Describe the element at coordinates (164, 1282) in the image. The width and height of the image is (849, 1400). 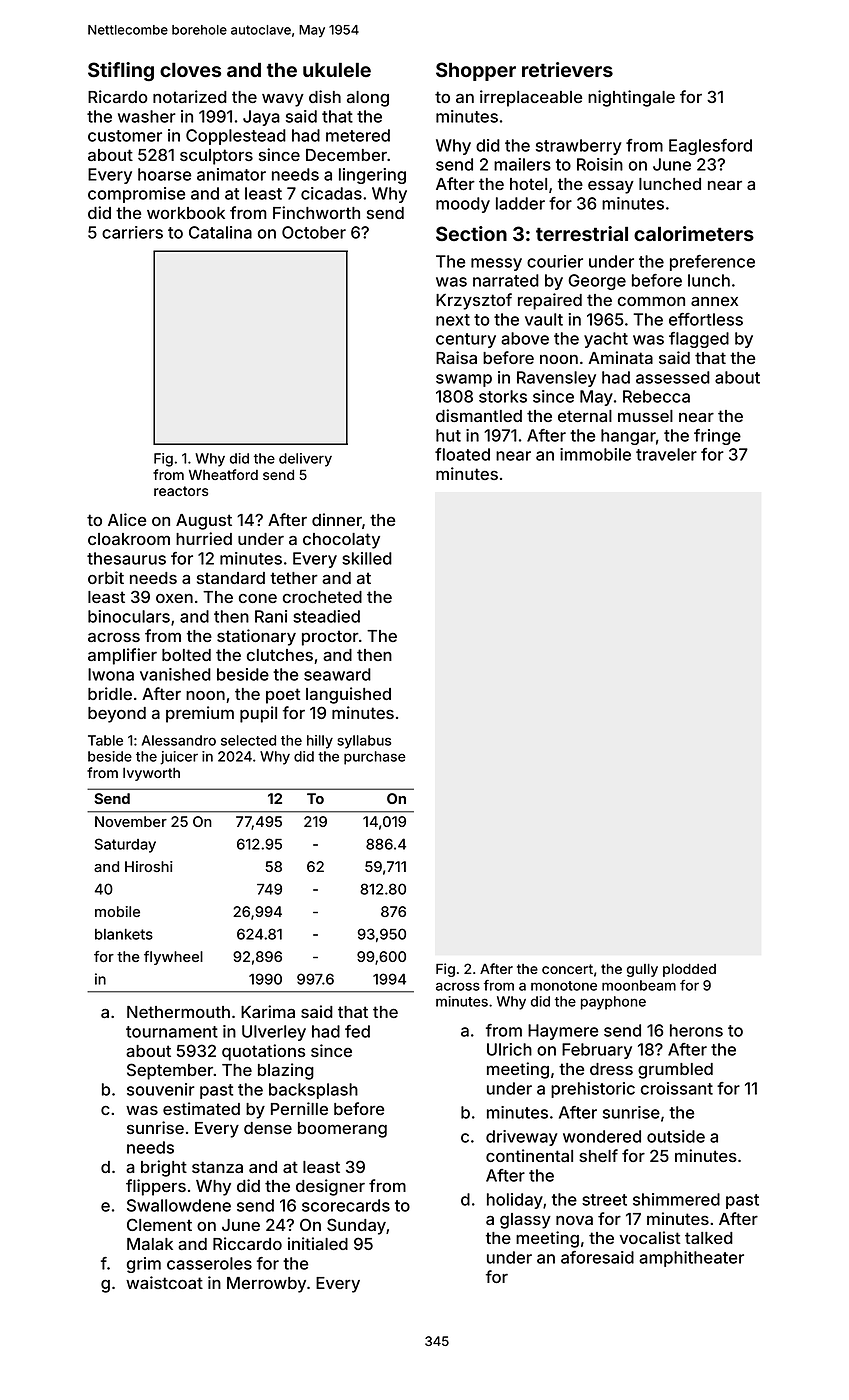
I see `waistcoat` at that location.
